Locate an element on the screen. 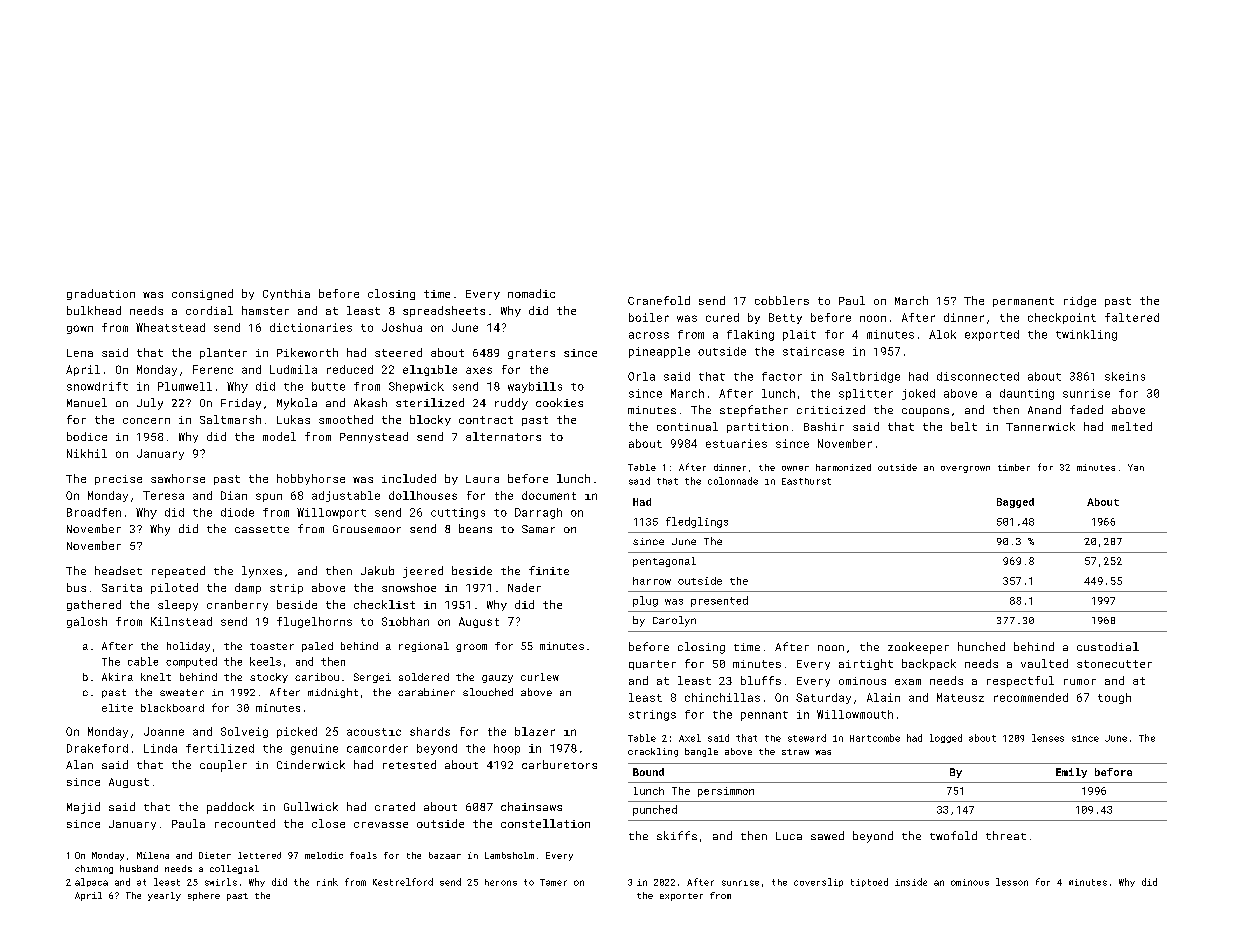 The width and height of the screenshot is (1233, 952). exporter is located at coordinates (681, 897).
